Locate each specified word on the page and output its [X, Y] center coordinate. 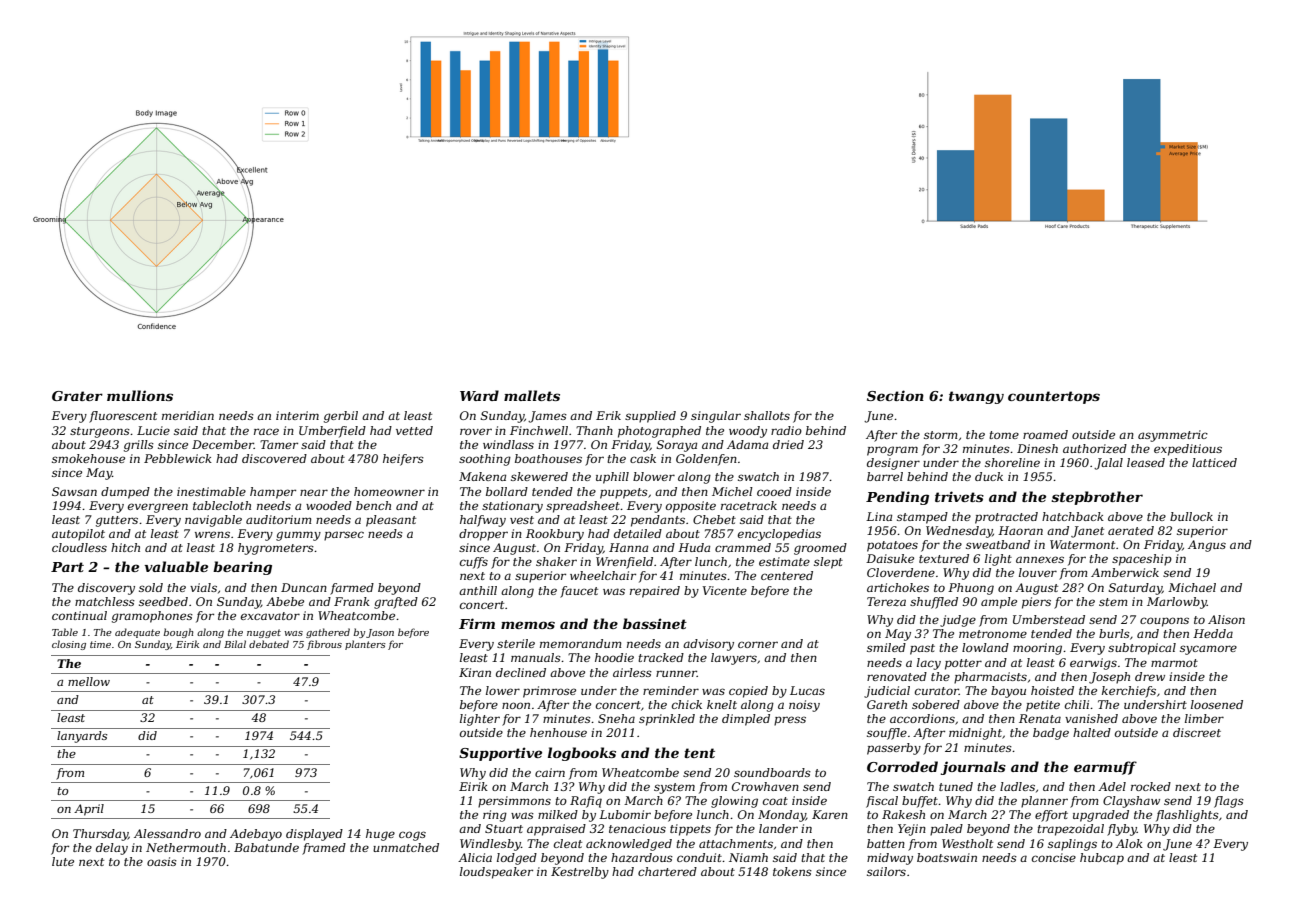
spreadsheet [583, 507]
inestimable [211, 491]
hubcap [1102, 859]
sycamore [1208, 650]
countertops [1054, 397]
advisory [708, 645]
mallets [532, 395]
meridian [188, 415]
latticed [1214, 462]
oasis [162, 861]
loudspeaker [496, 873]
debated [269, 644]
